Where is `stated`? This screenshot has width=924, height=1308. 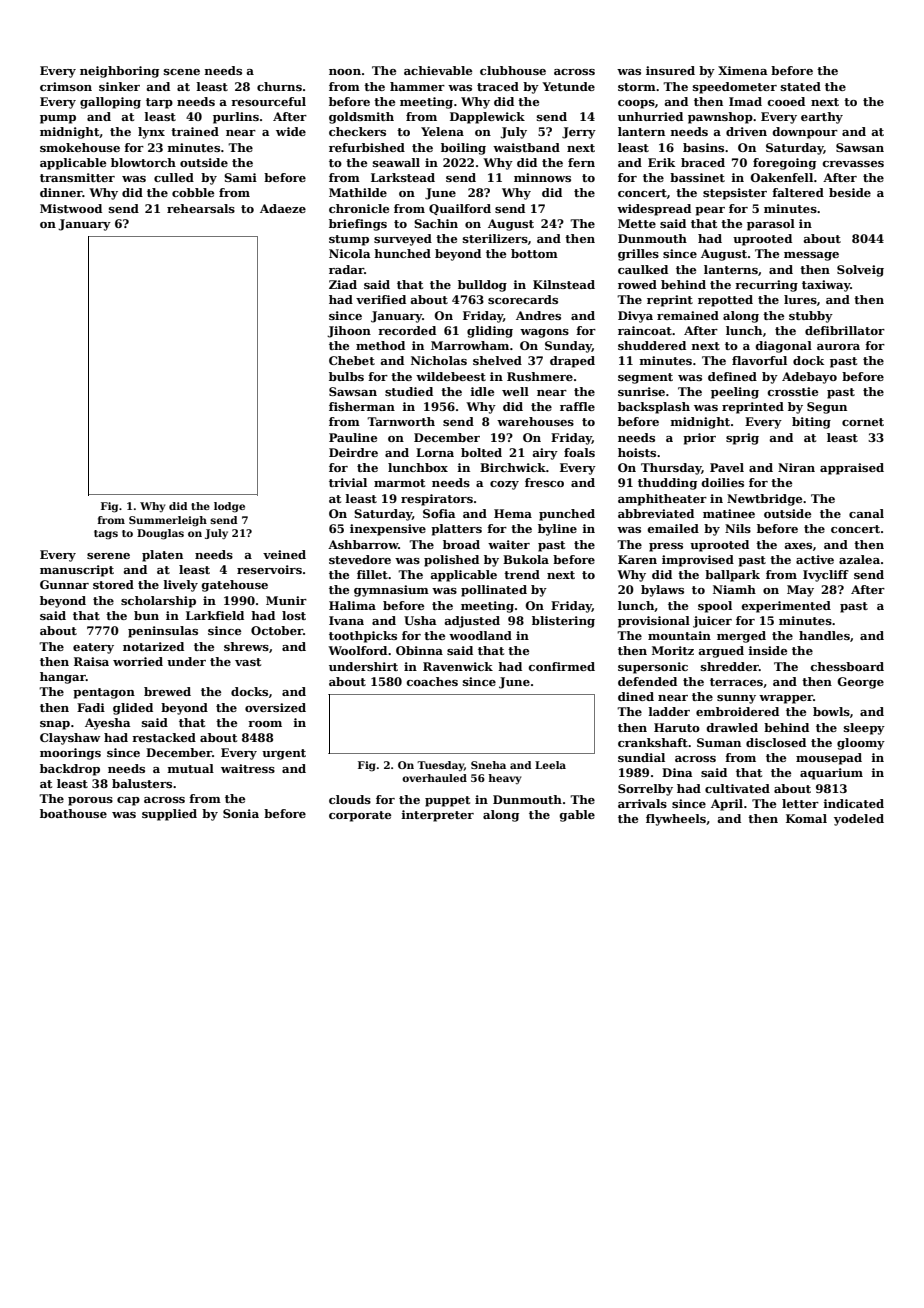
stated is located at coordinates (801, 86).
